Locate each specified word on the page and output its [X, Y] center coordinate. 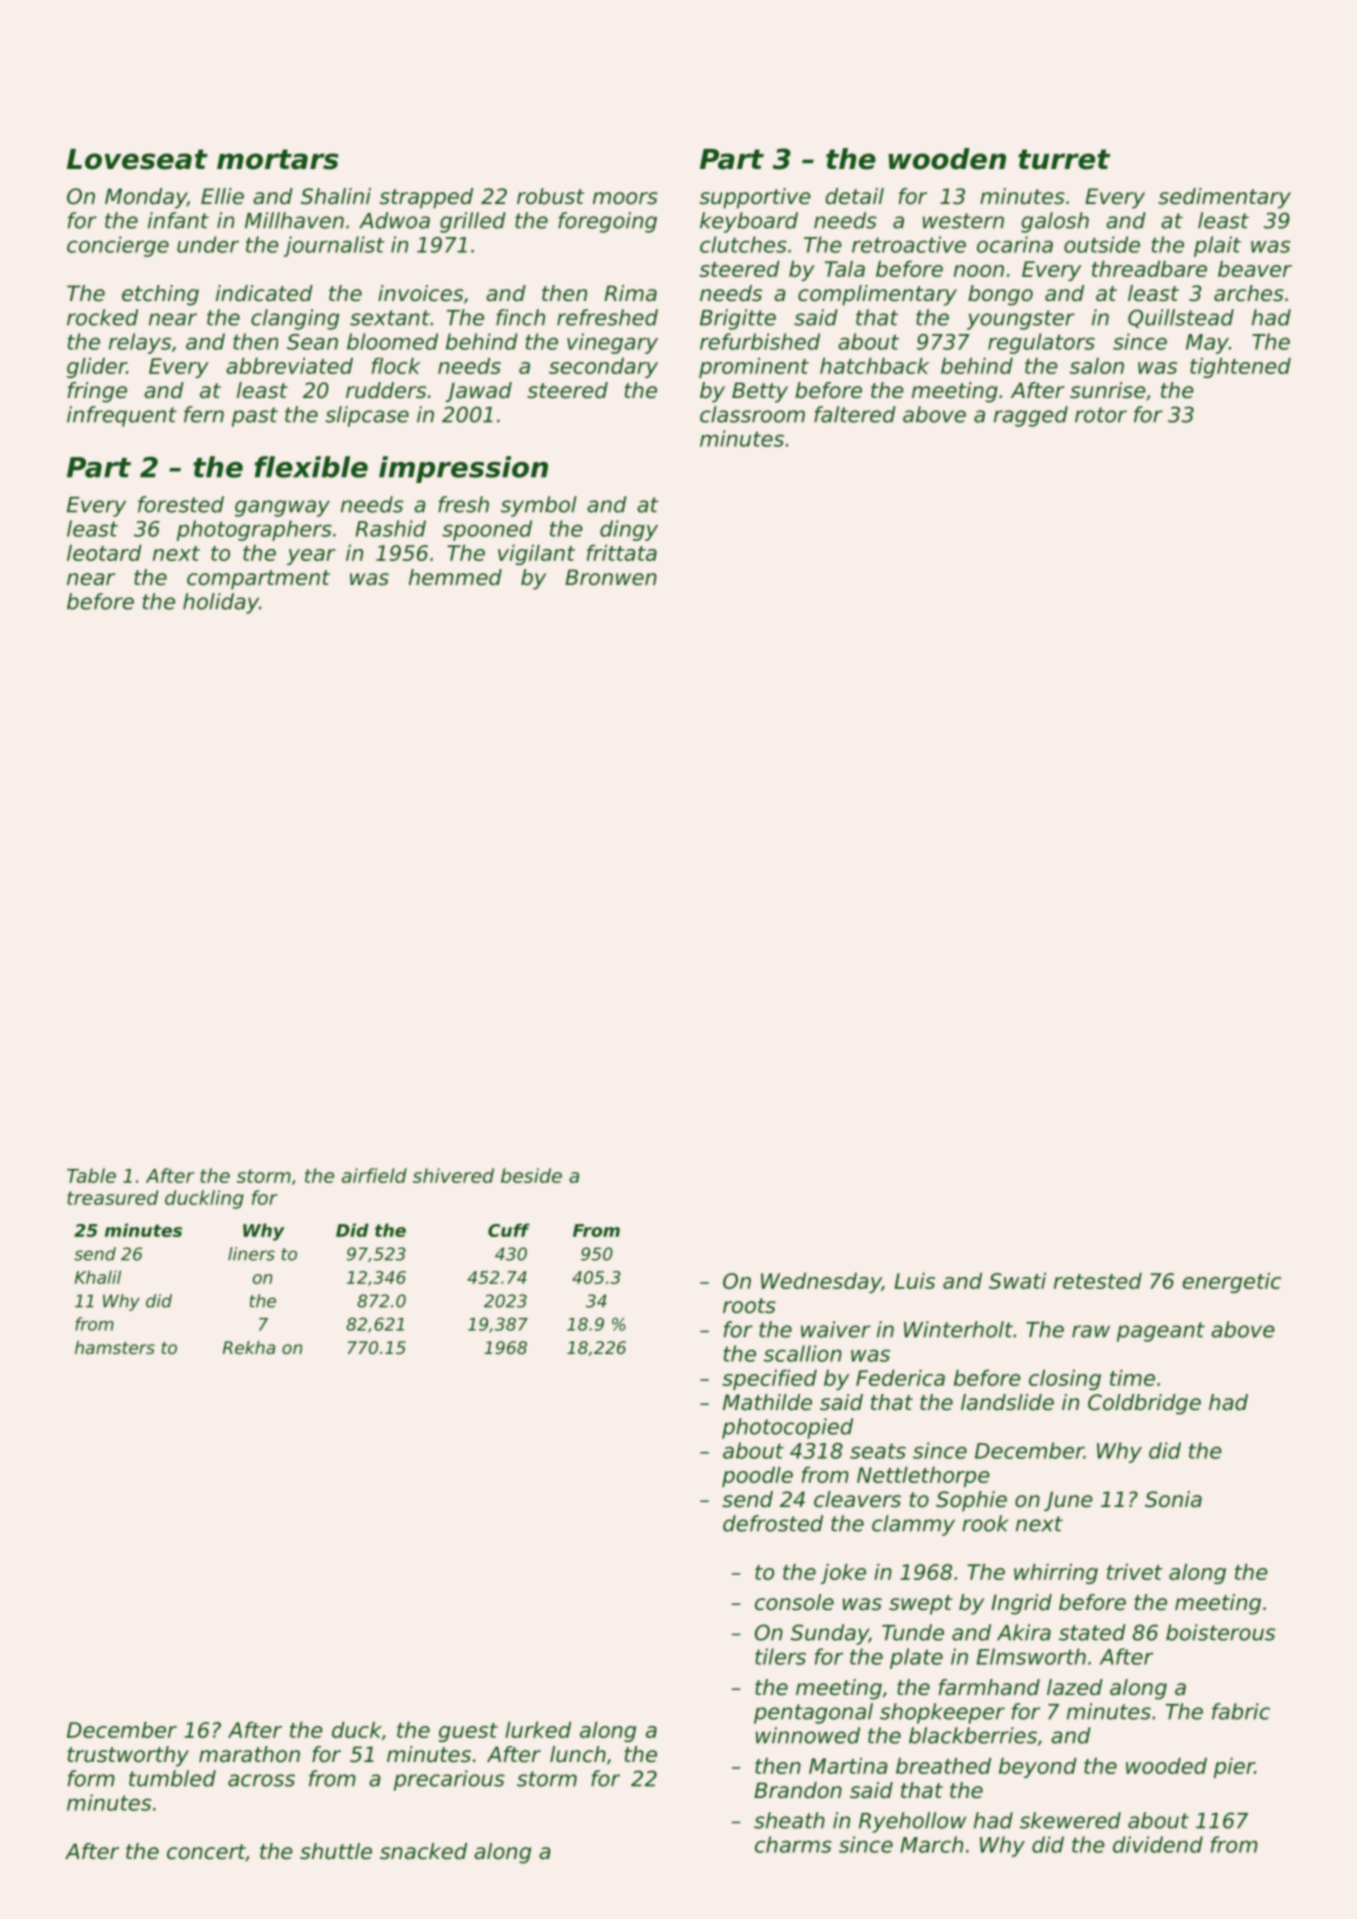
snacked [423, 1851]
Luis [914, 1280]
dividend [1158, 1844]
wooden [947, 159]
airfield [374, 1175]
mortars [278, 159]
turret [1064, 159]
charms [793, 1844]
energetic [1231, 1282]
